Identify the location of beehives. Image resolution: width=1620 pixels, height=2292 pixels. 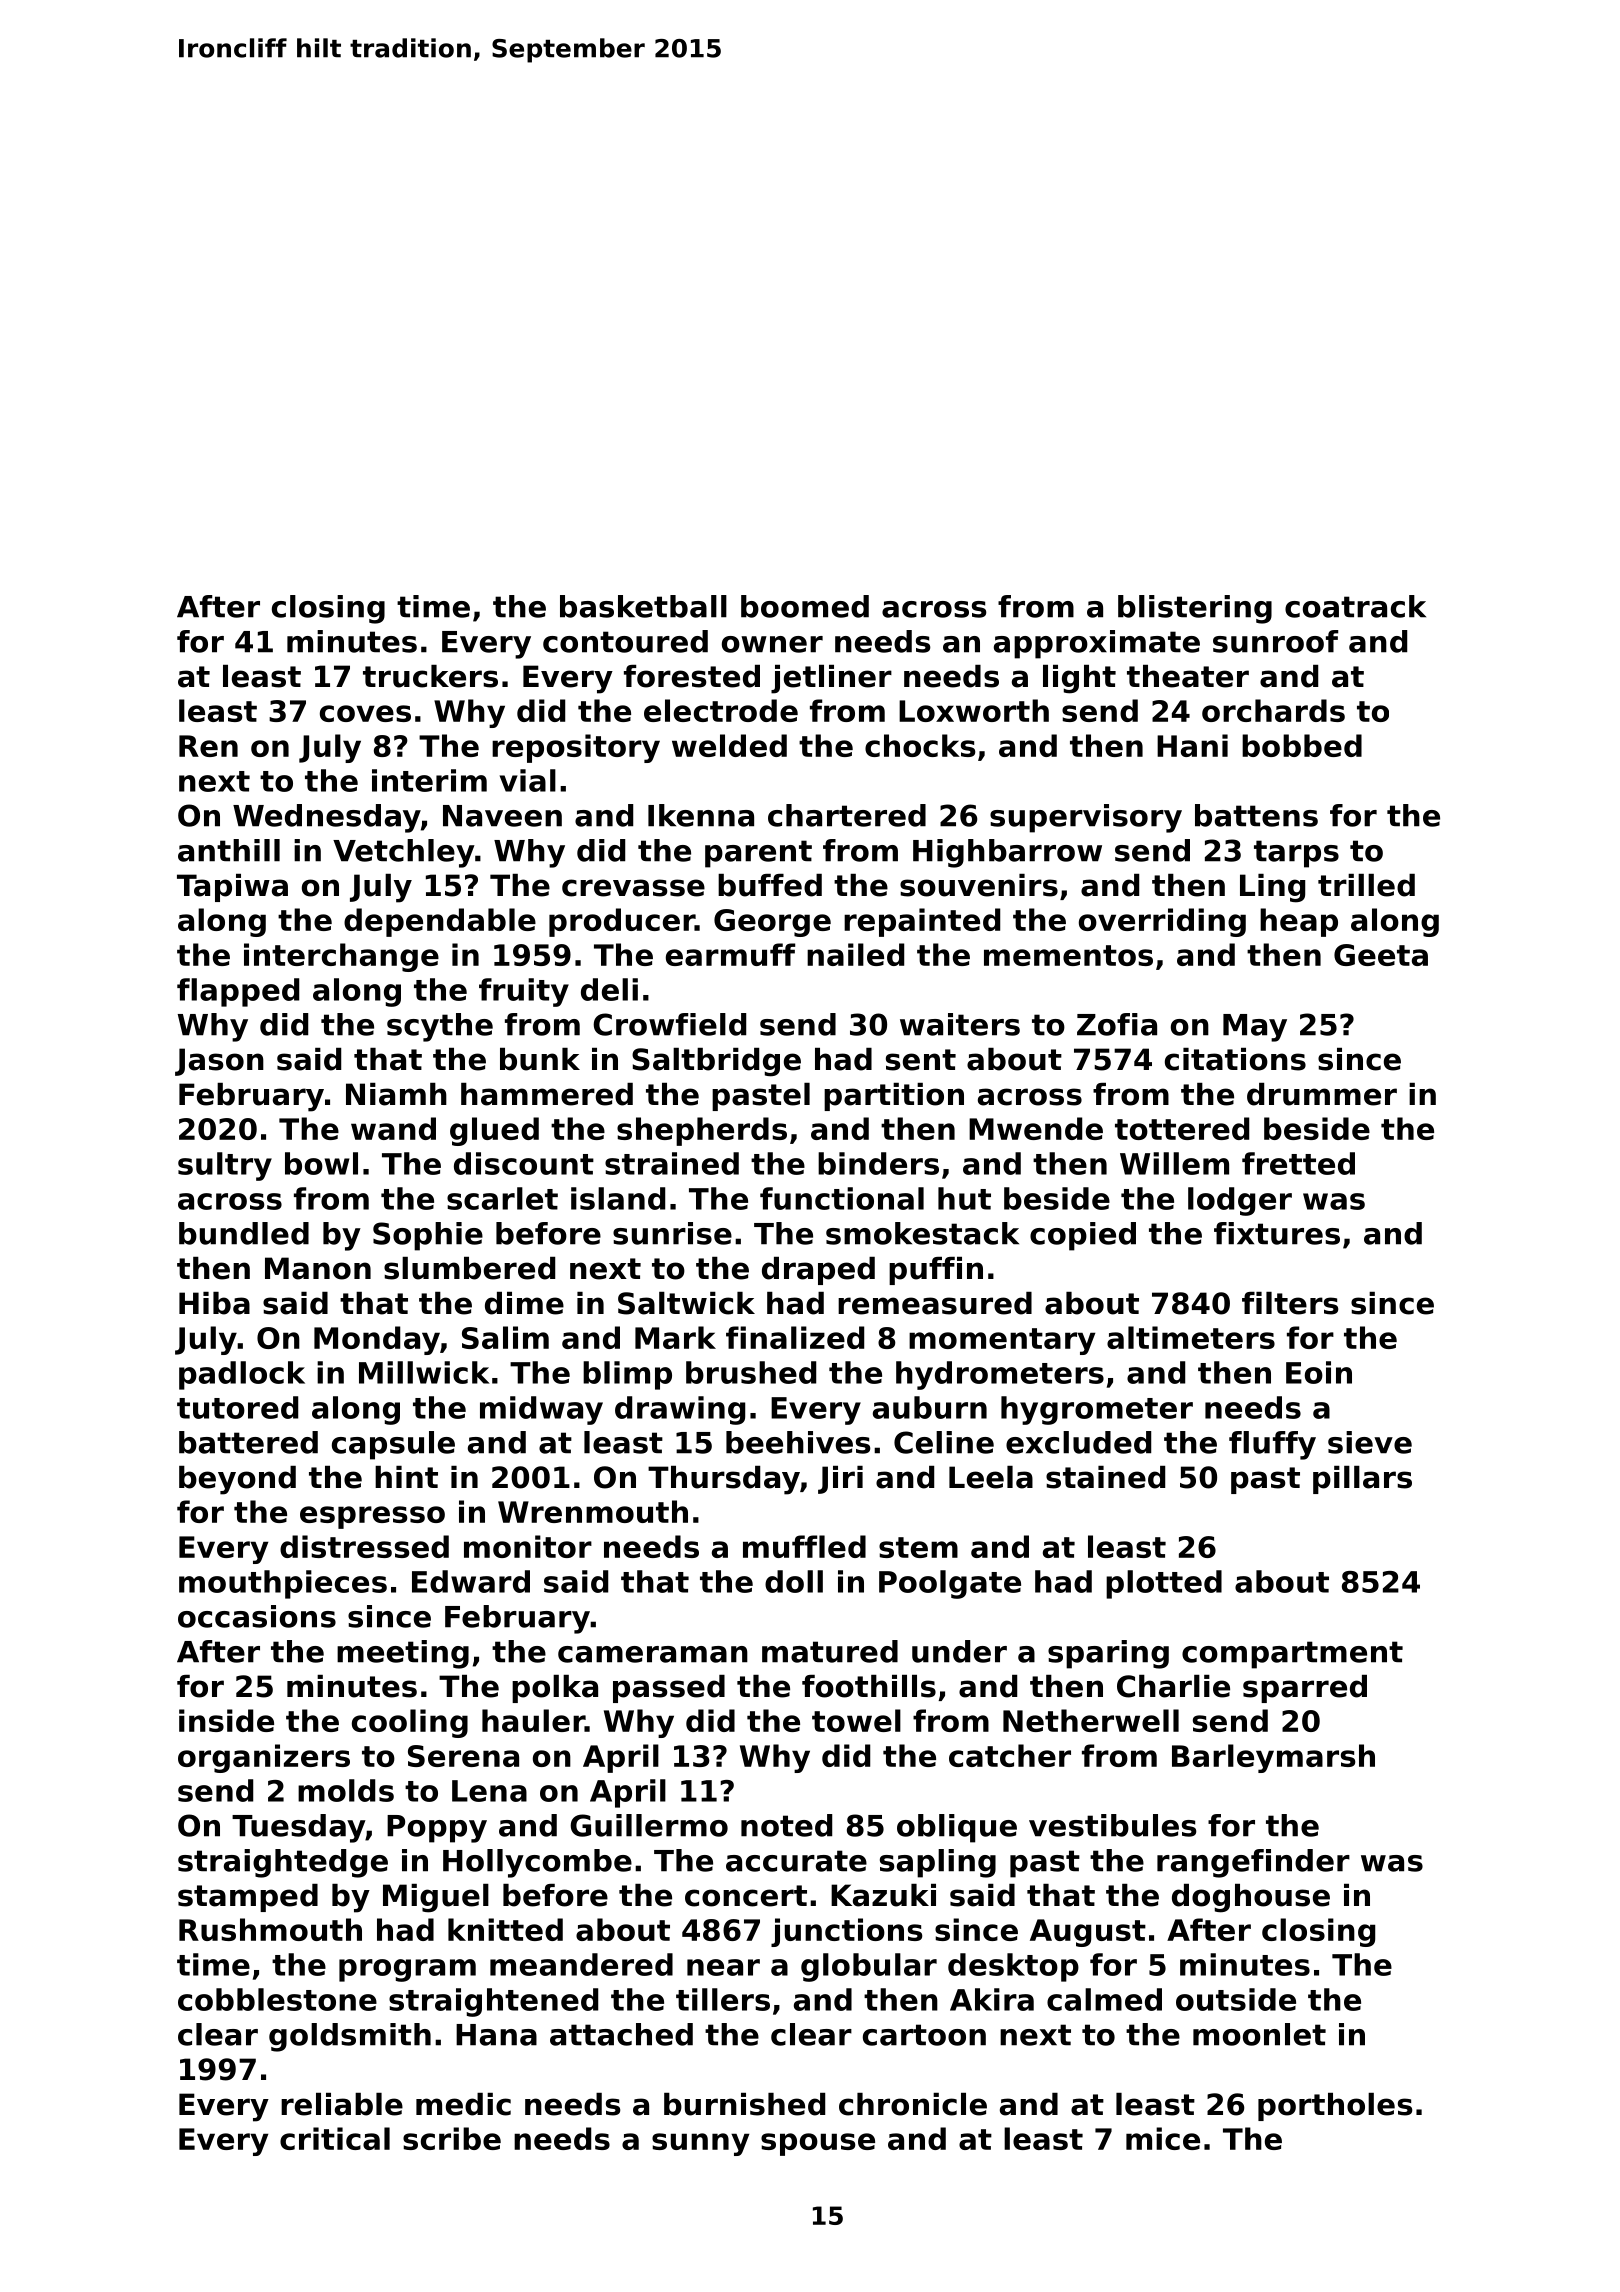
(798, 1442).
